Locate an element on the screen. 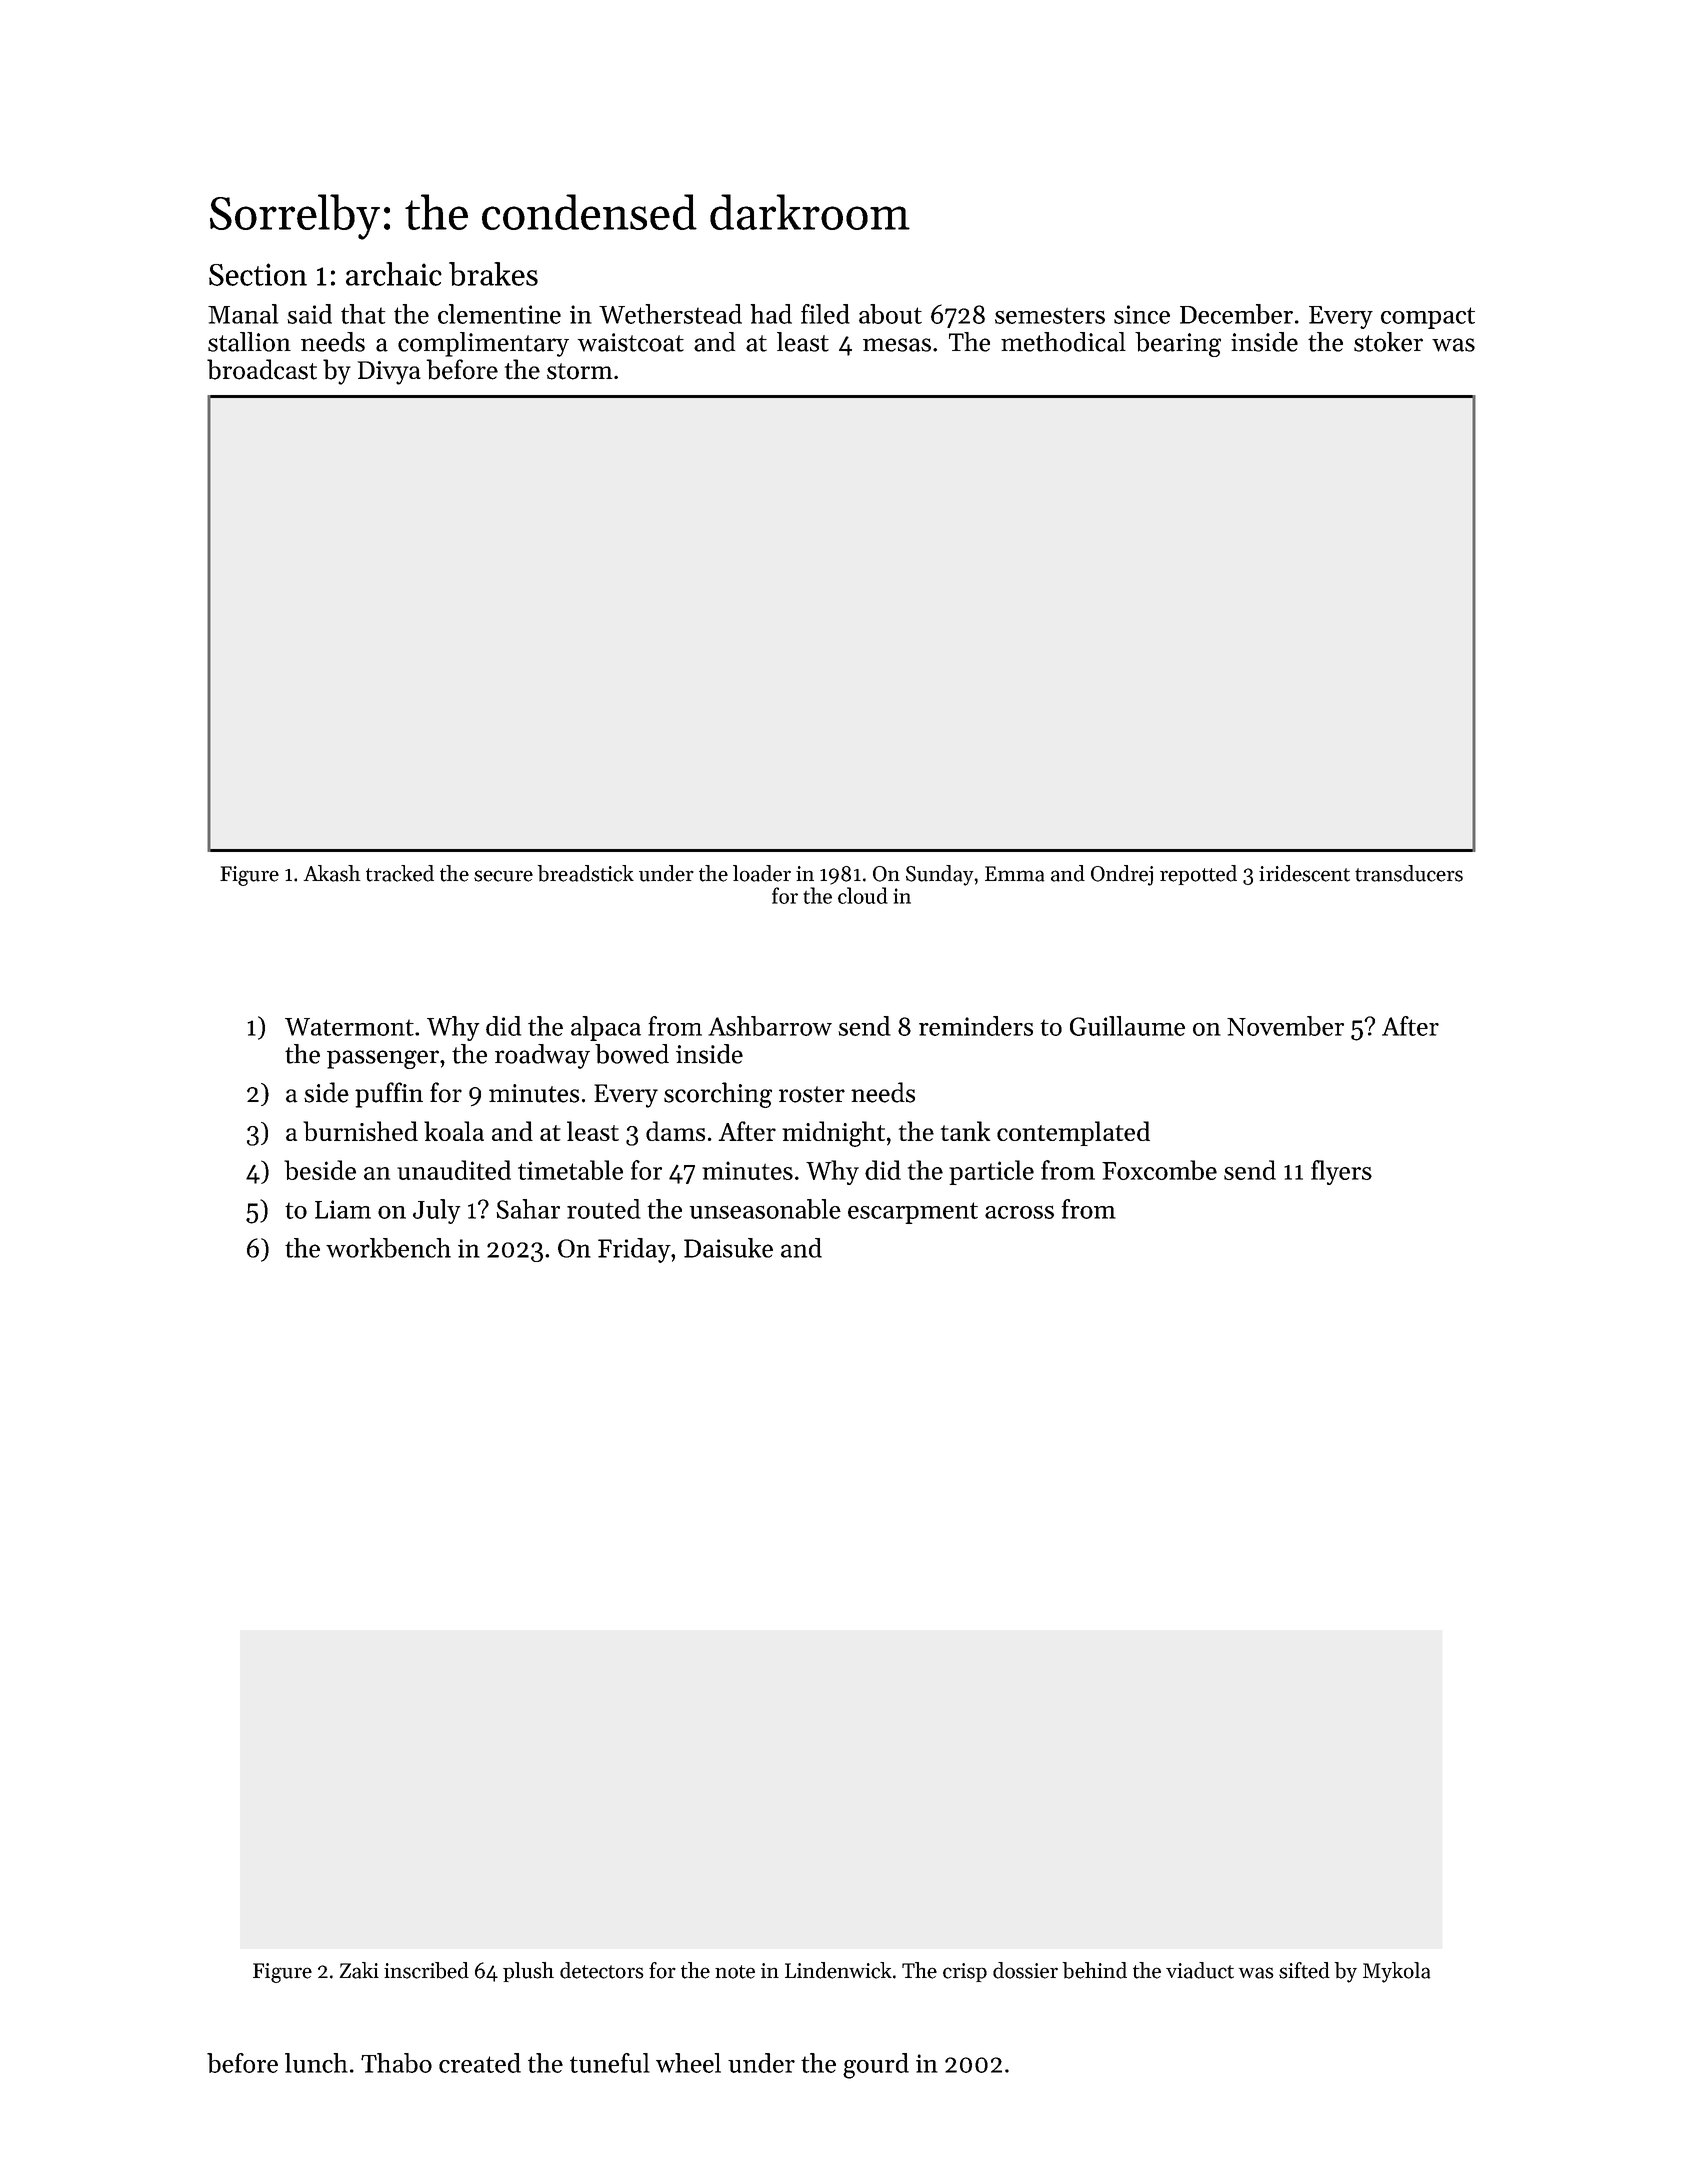 This screenshot has width=1683, height=2178. note is located at coordinates (735, 1972).
